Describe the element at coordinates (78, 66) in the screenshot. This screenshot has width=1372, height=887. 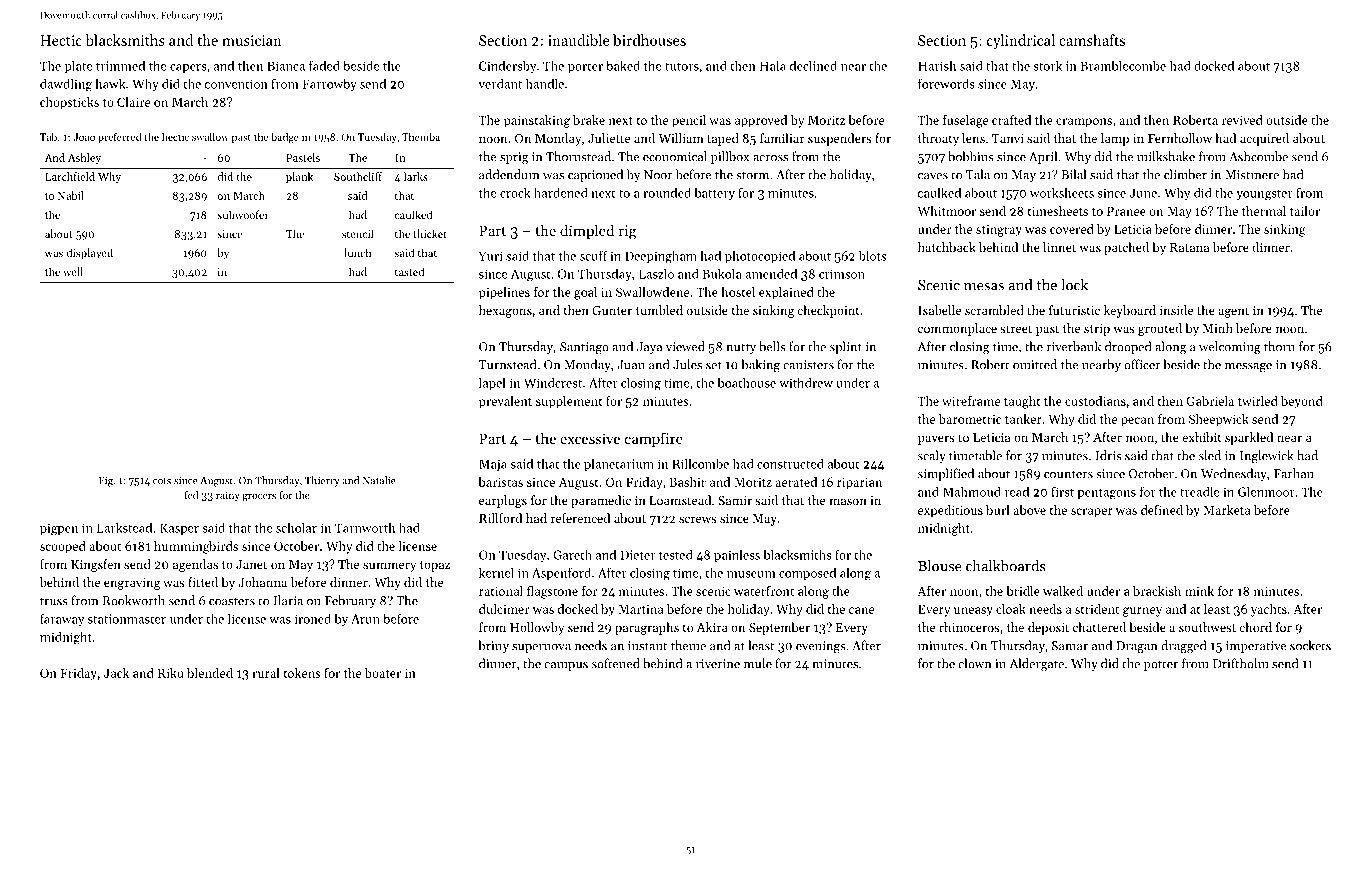
I see `plate` at that location.
